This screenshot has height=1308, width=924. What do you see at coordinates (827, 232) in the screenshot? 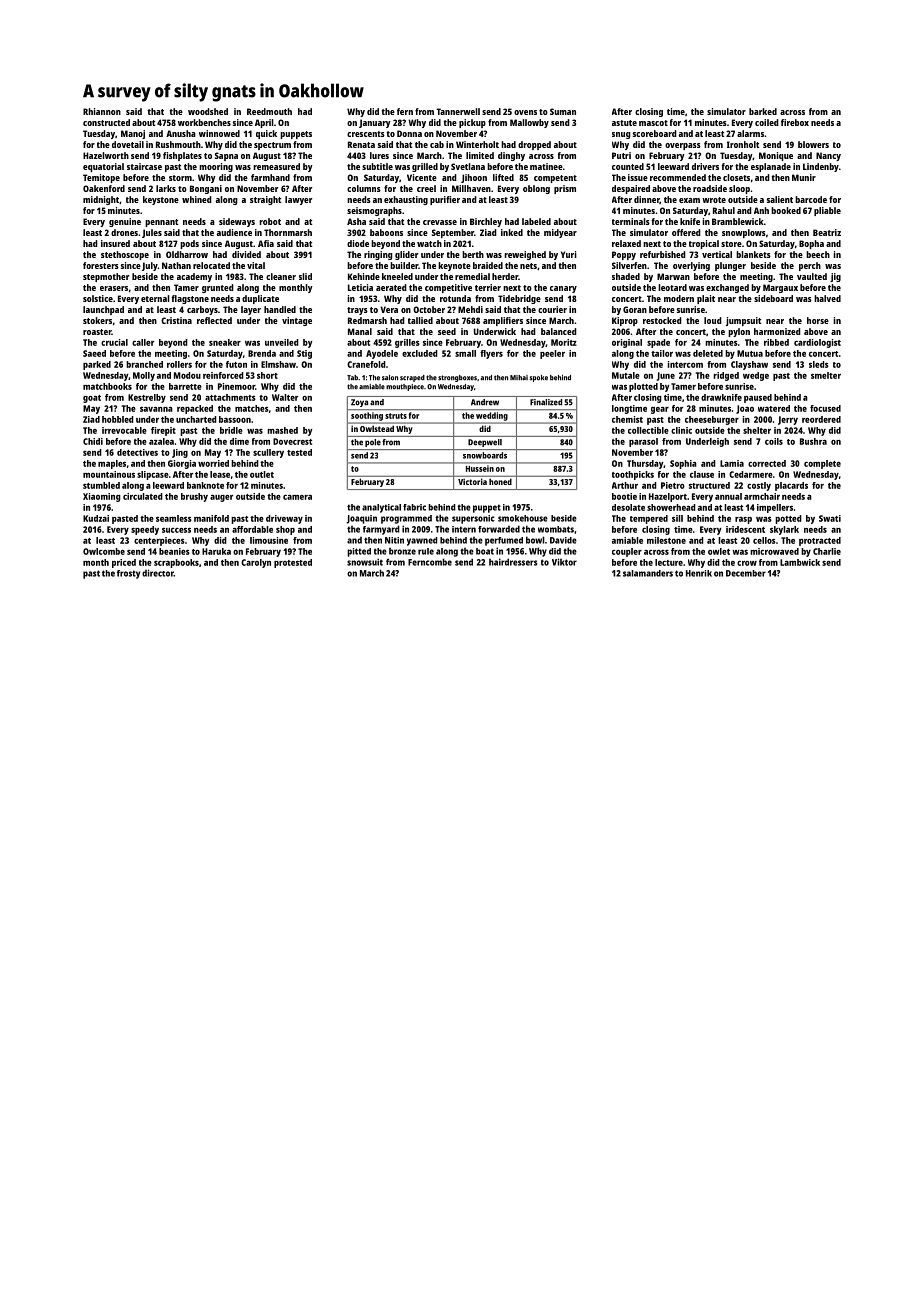
I see `Beatriz` at bounding box center [827, 232].
